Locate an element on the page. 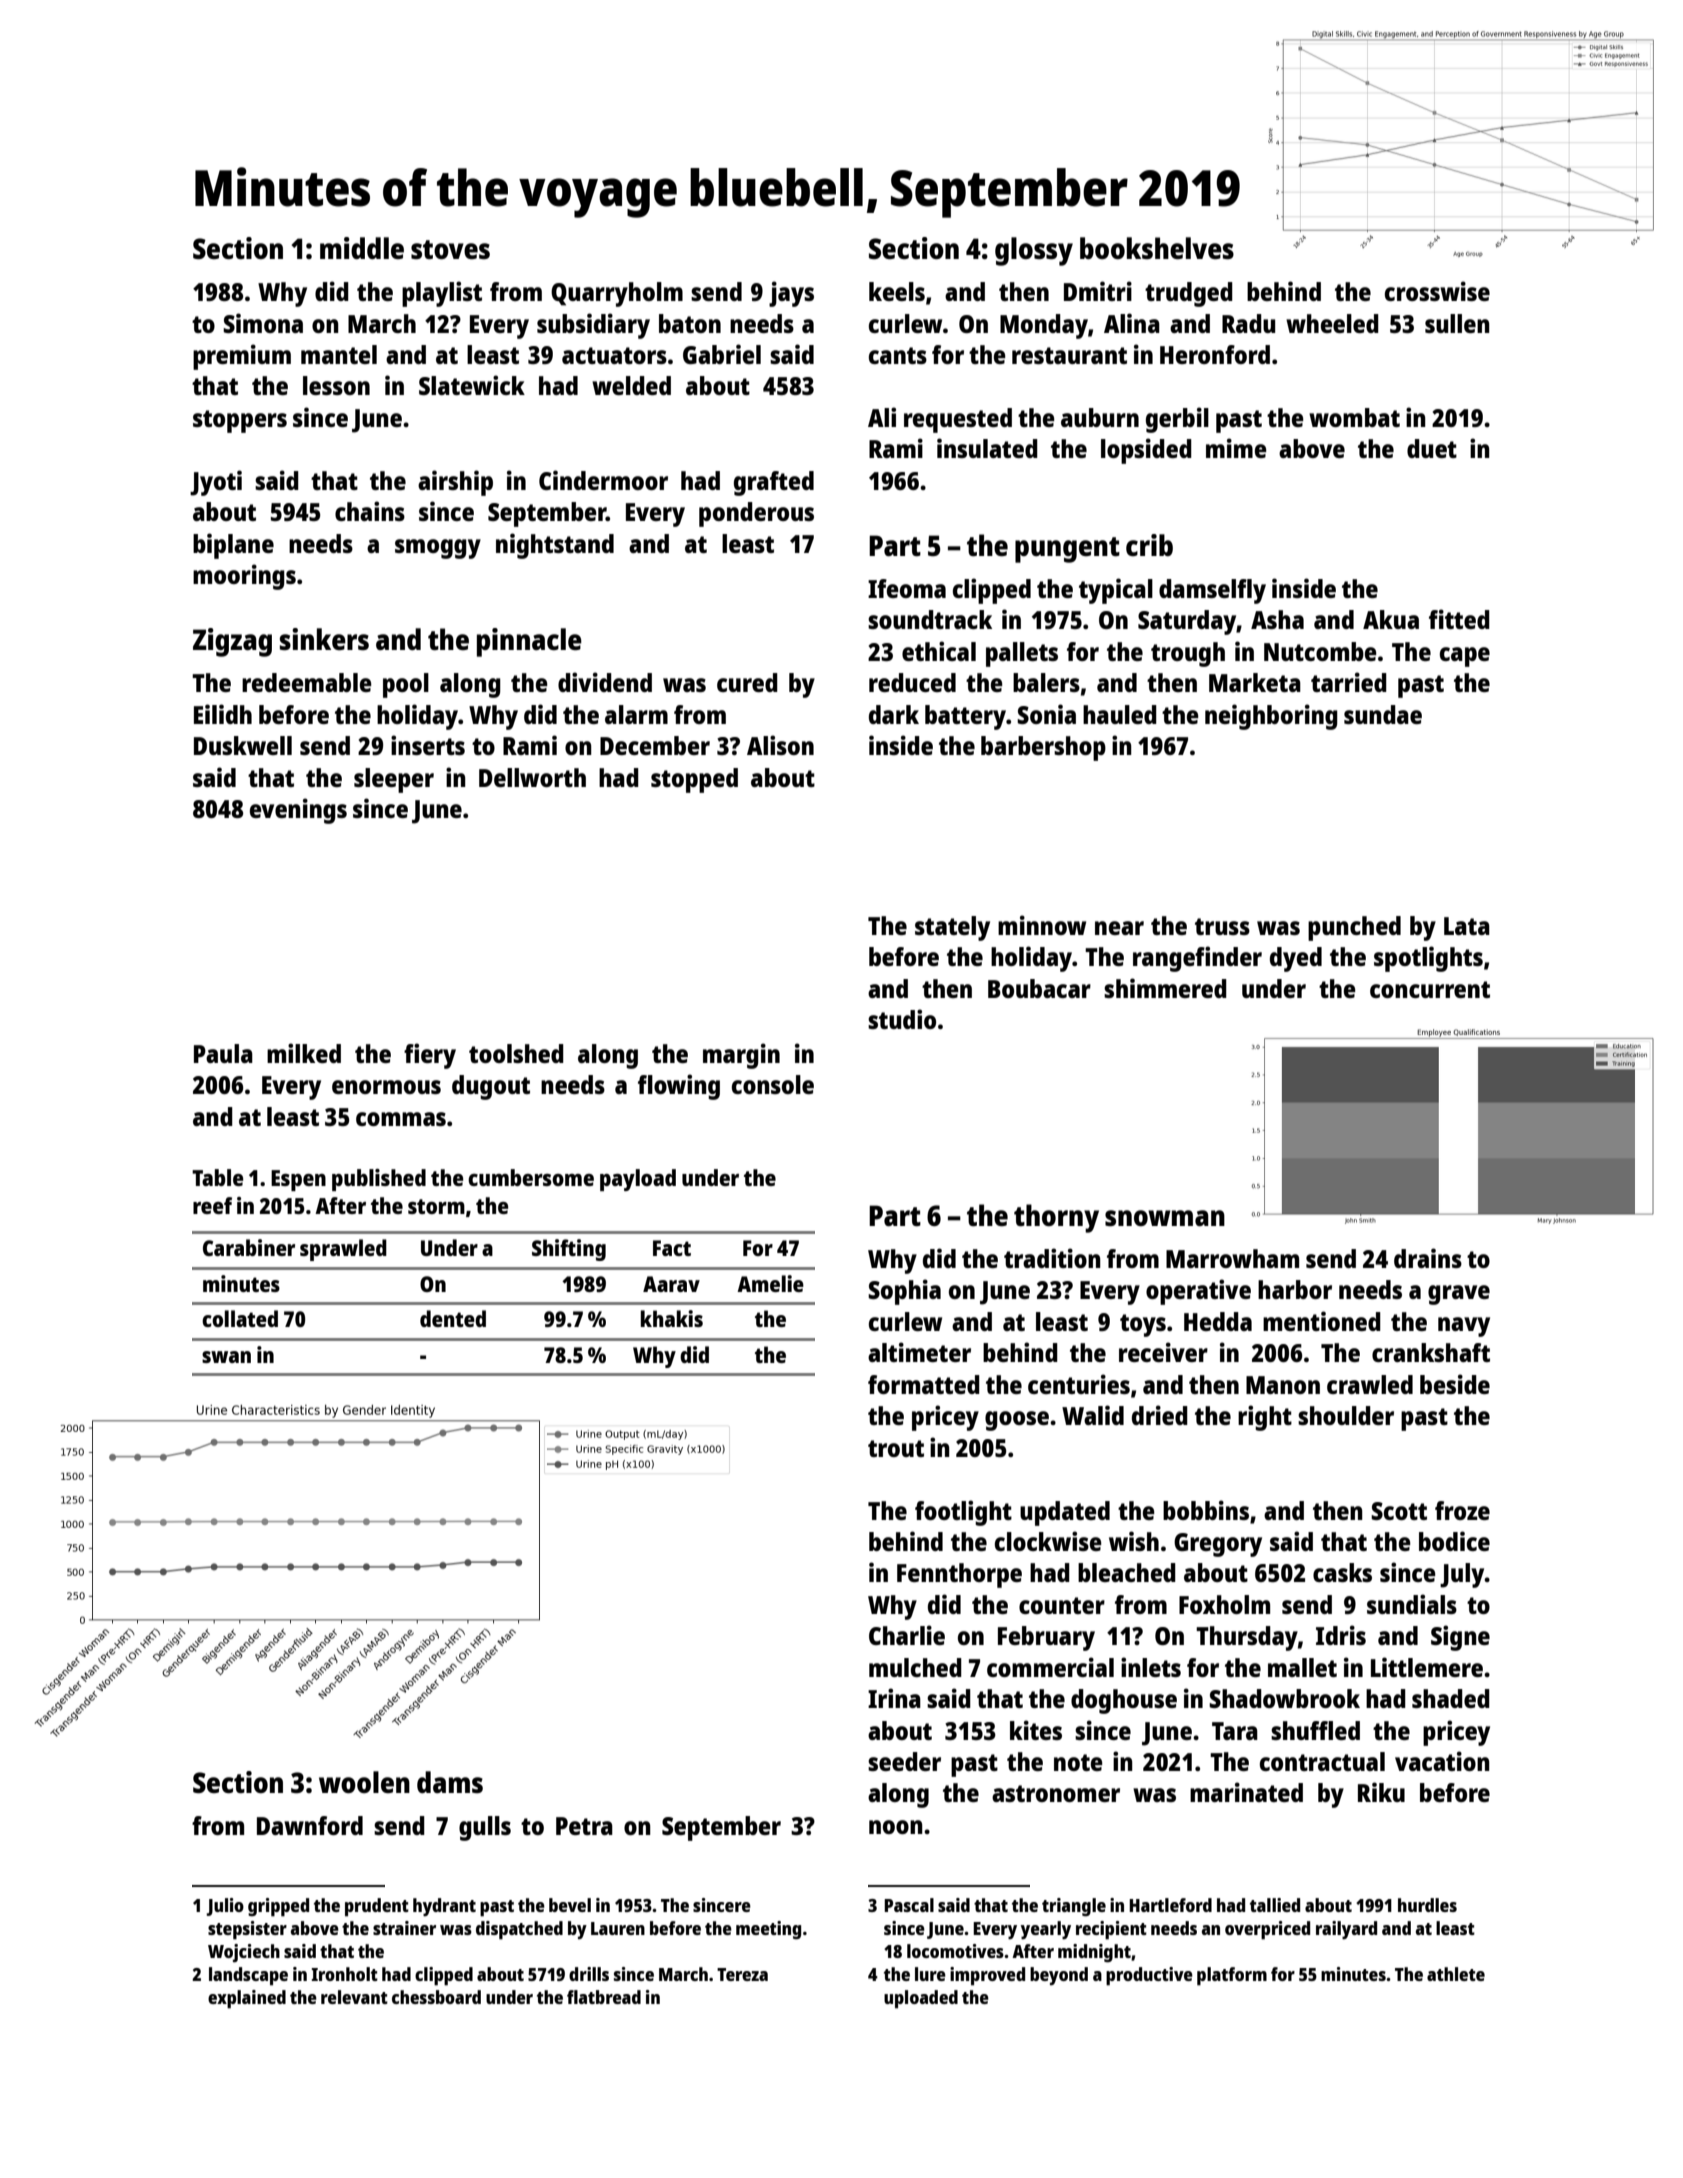 This page has width=1683, height=2178. stopped is located at coordinates (694, 780).
